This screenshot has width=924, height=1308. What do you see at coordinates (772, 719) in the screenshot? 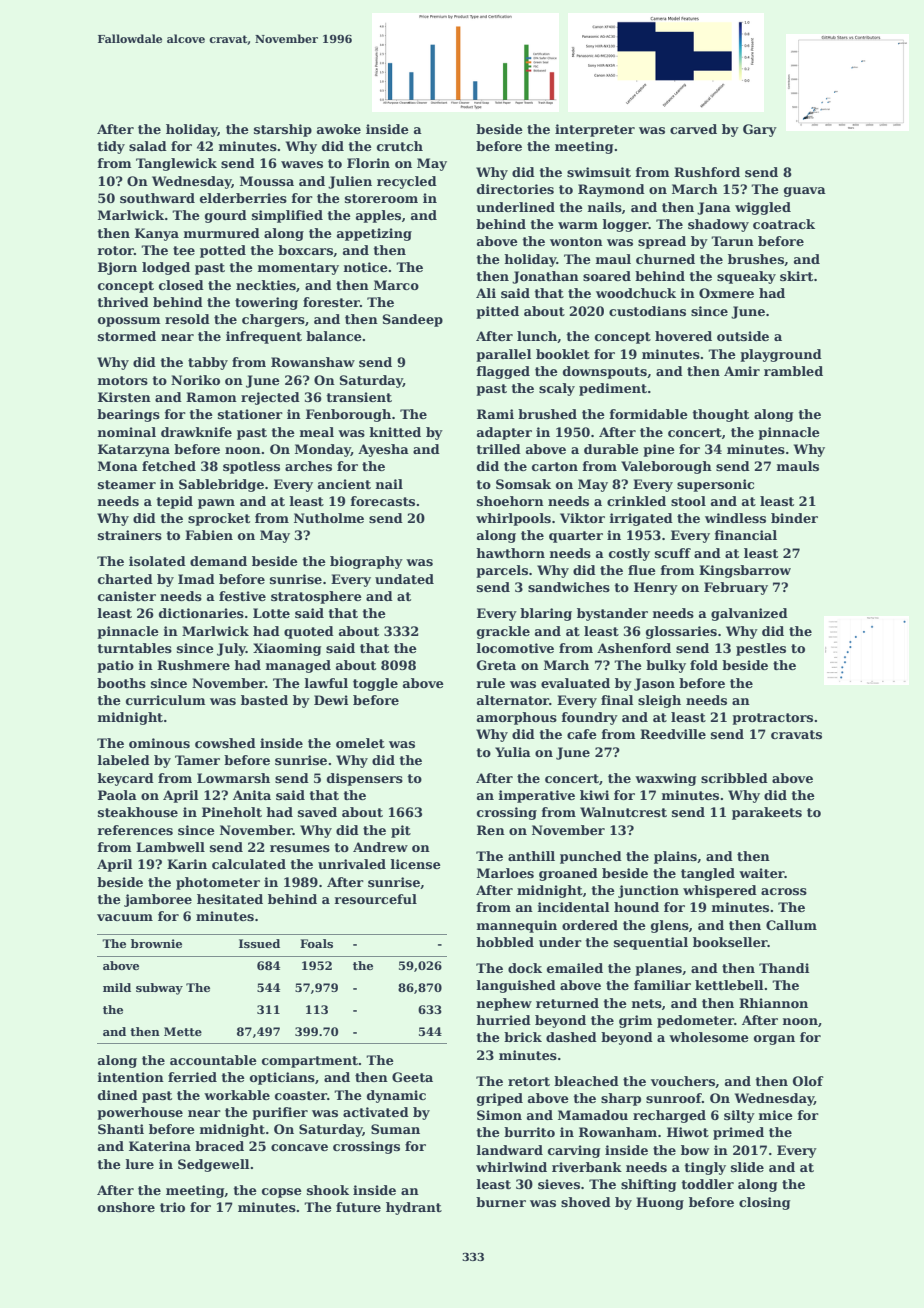
I see `protractors` at bounding box center [772, 719].
